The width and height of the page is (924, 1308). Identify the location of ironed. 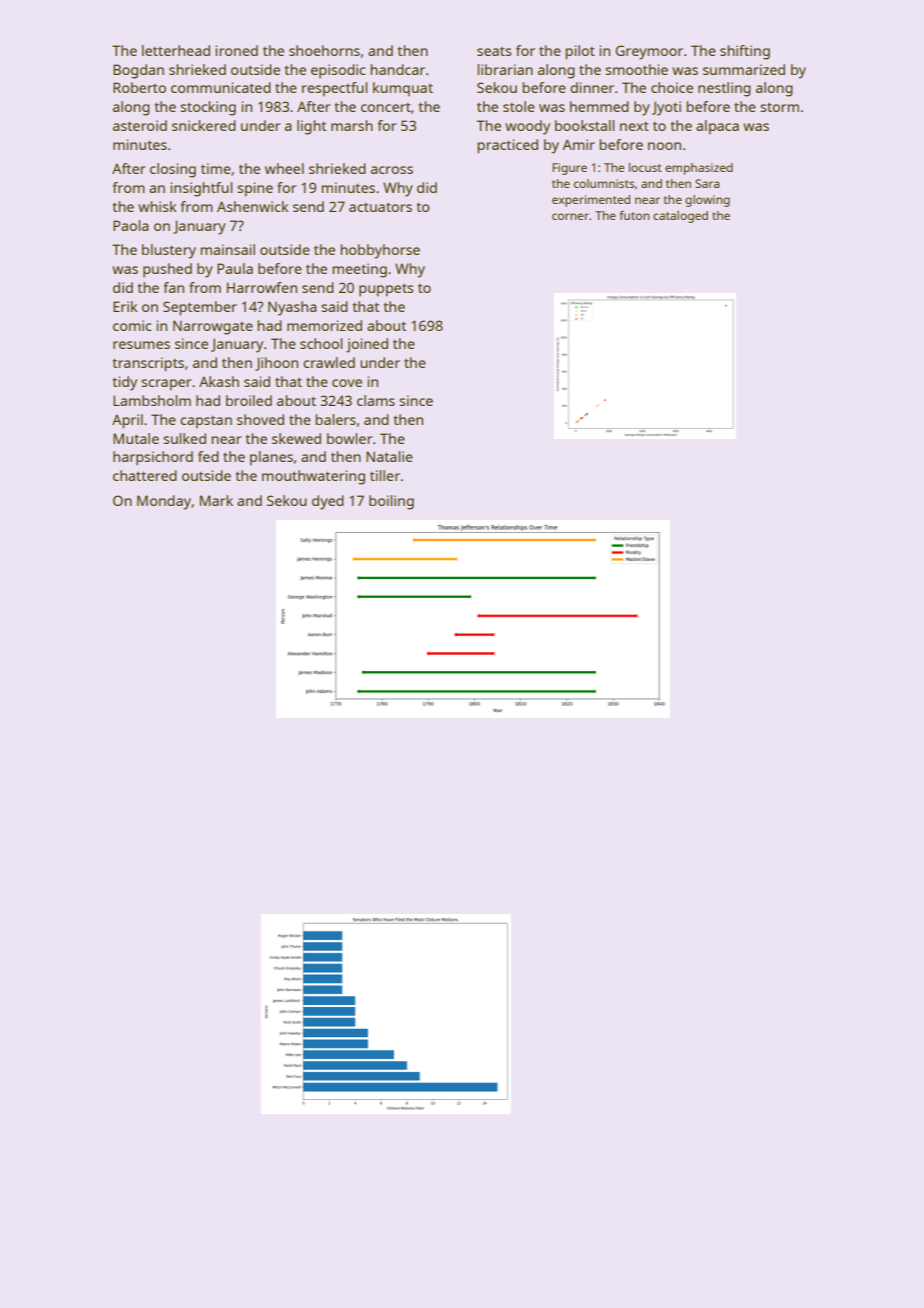
(236, 50).
